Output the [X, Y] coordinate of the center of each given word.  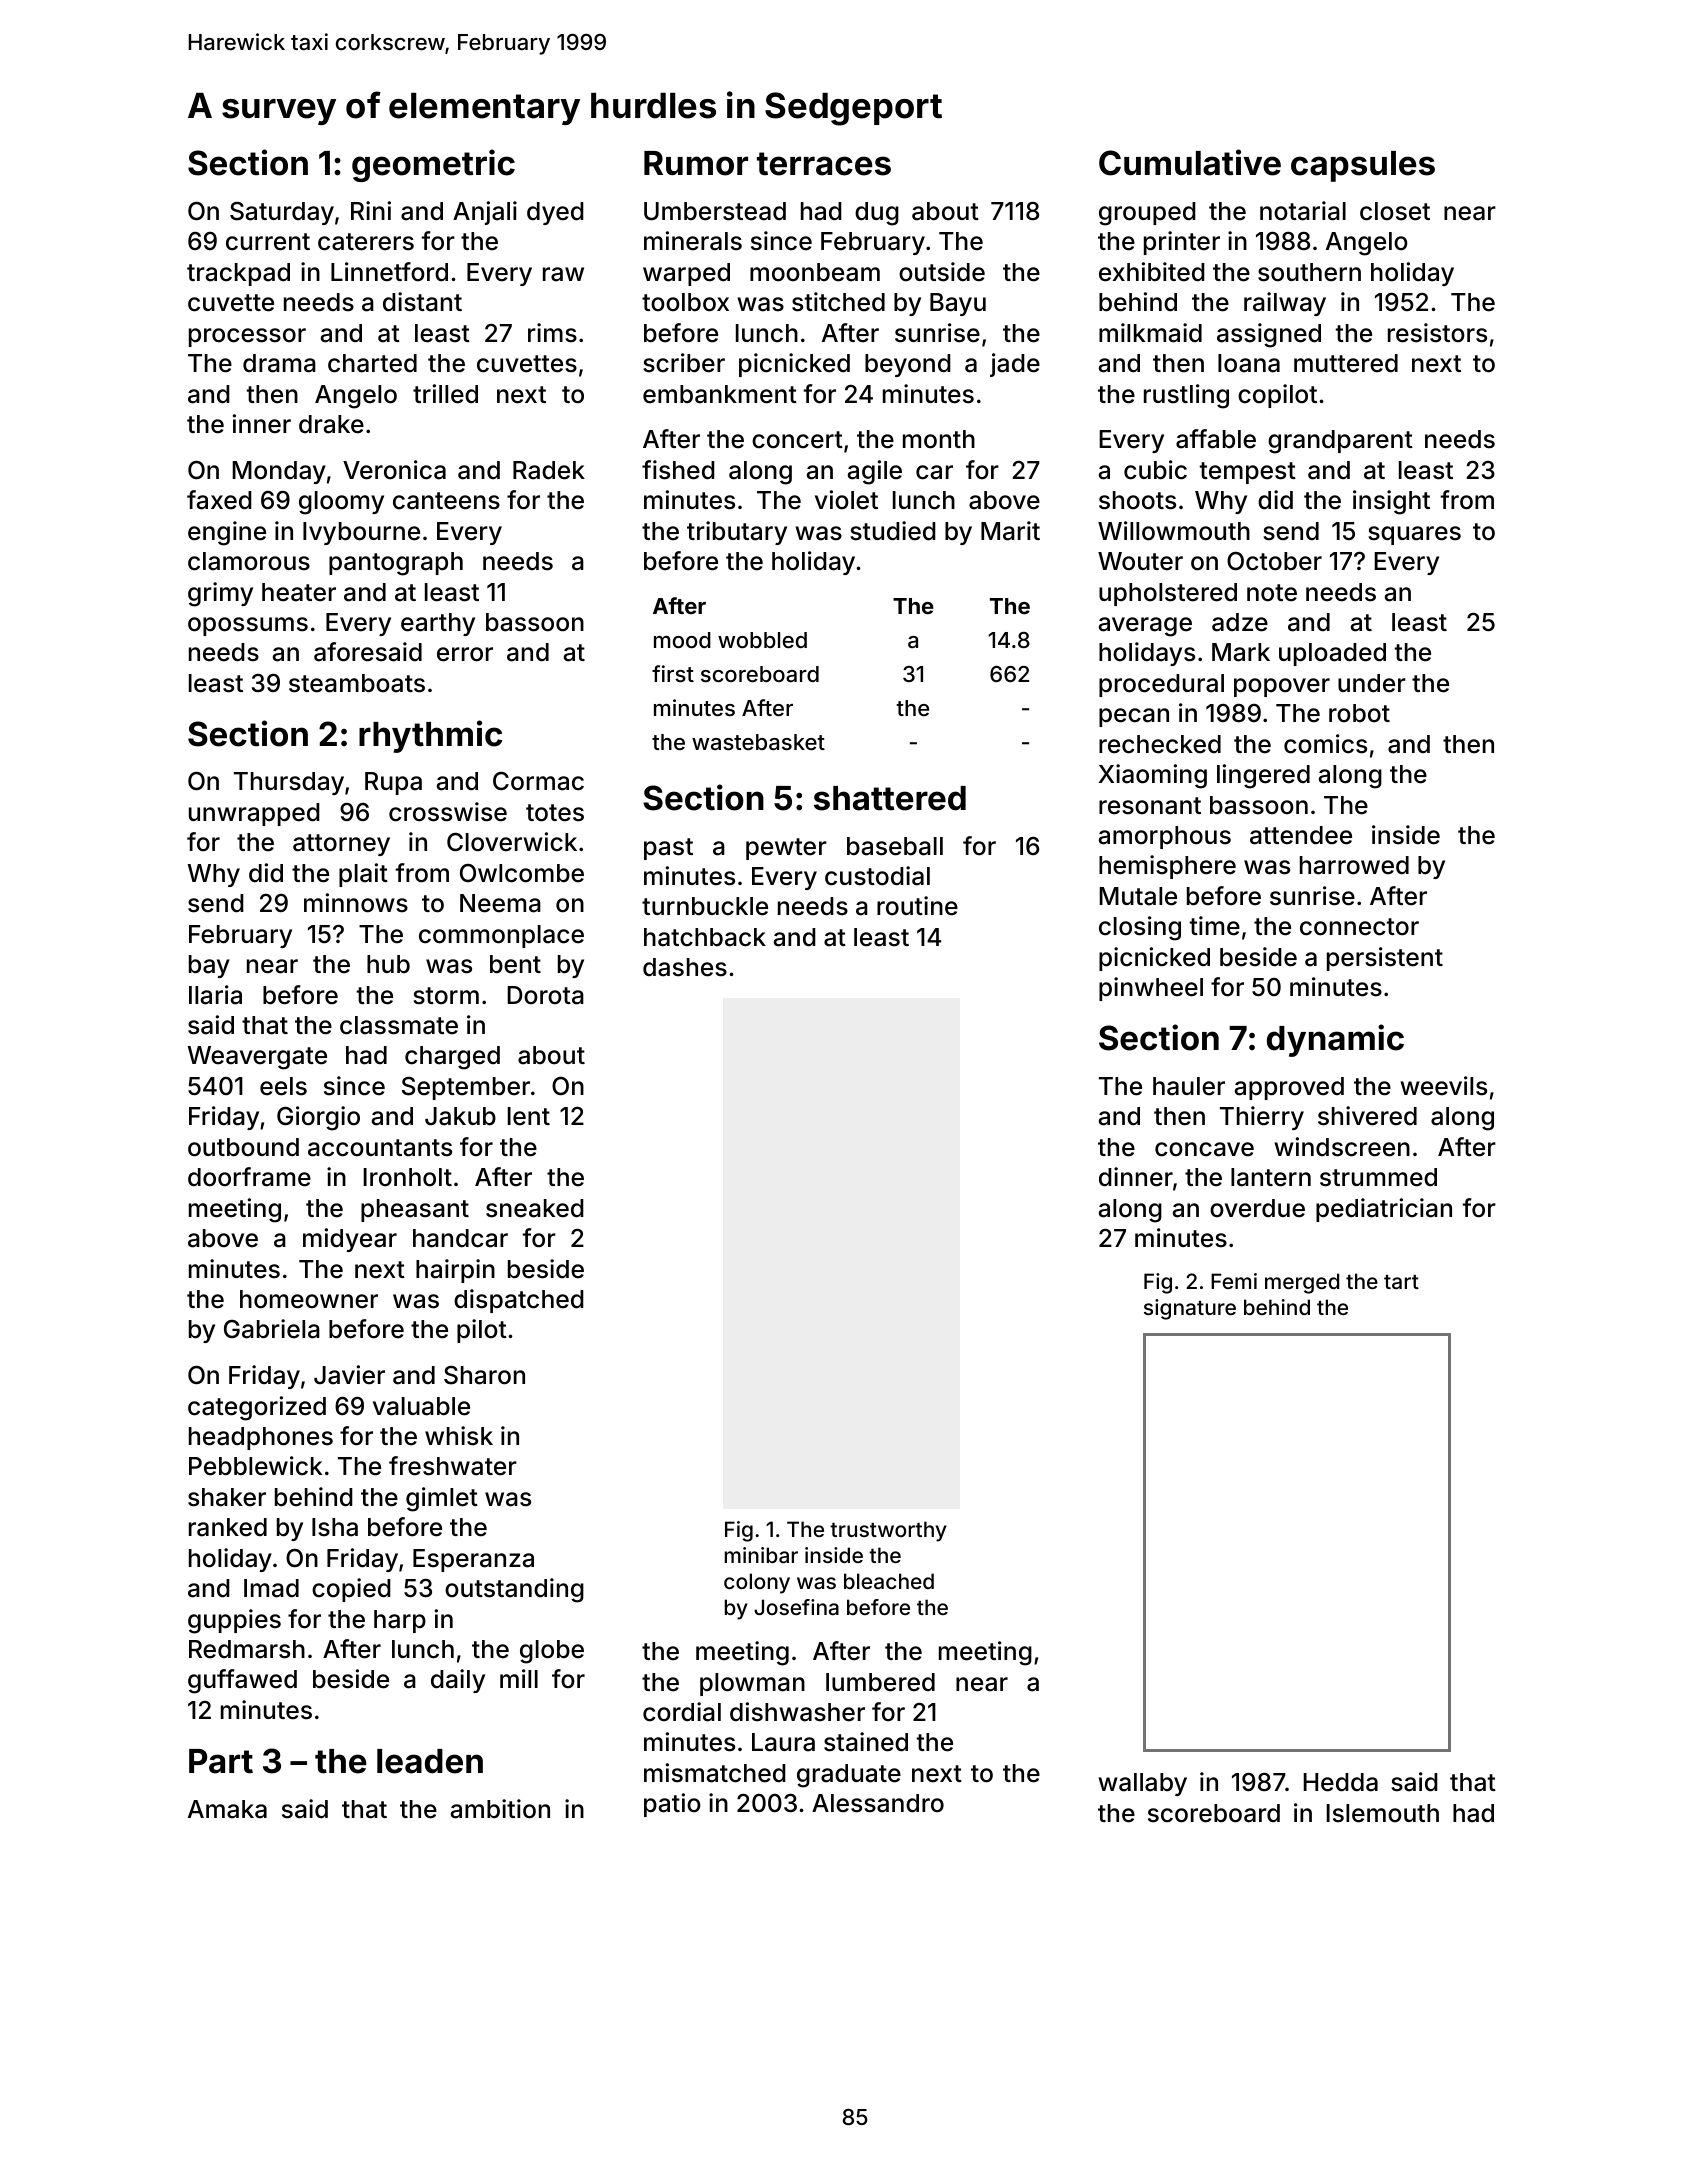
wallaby [1143, 1784]
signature [1190, 1309]
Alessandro [878, 1803]
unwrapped [254, 814]
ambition [500, 1809]
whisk [459, 1436]
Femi [1234, 1281]
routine [917, 906]
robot [1359, 713]
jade [1015, 365]
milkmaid [1150, 333]
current [268, 242]
